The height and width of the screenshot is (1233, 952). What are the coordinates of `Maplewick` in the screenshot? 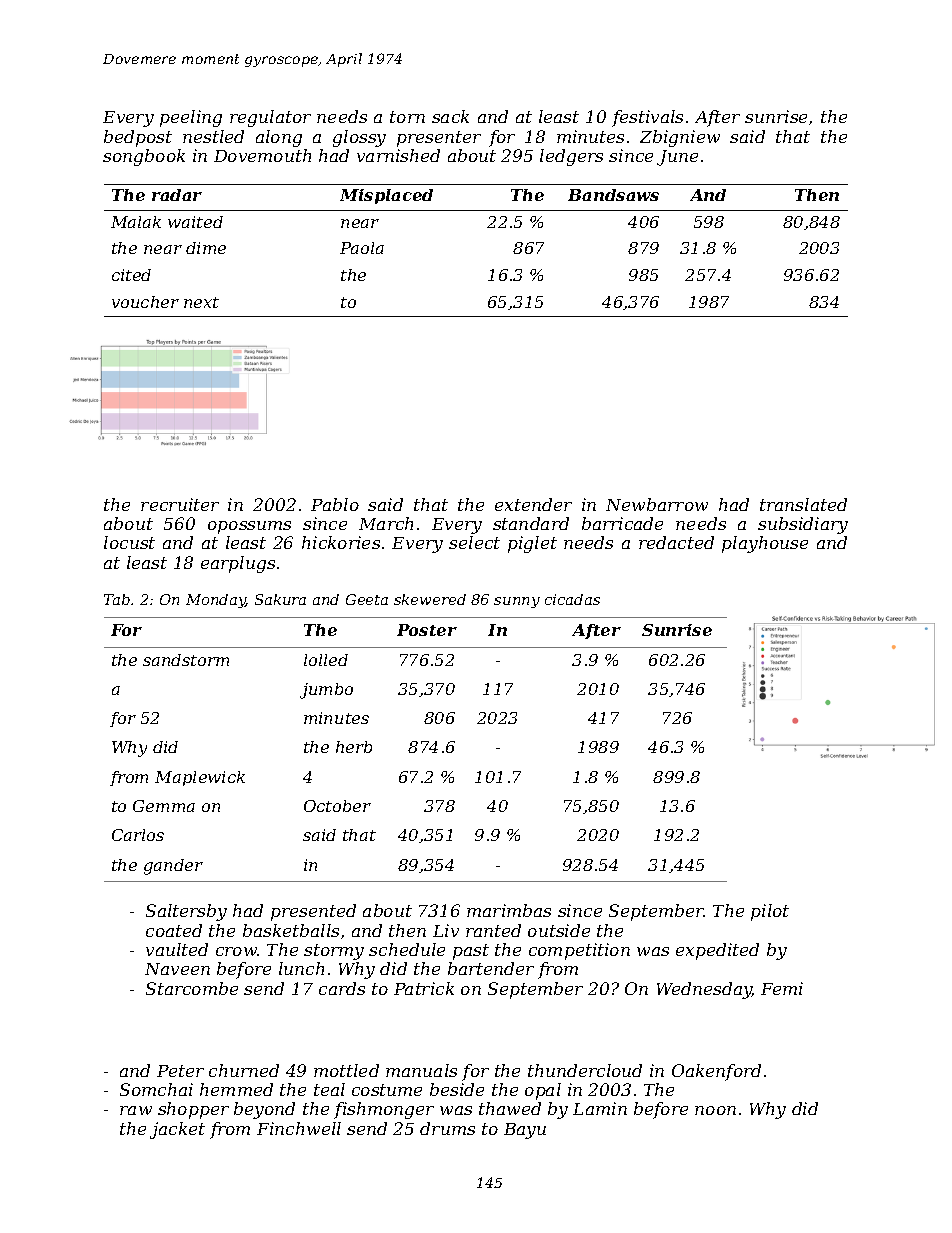 It's located at (200, 778).
